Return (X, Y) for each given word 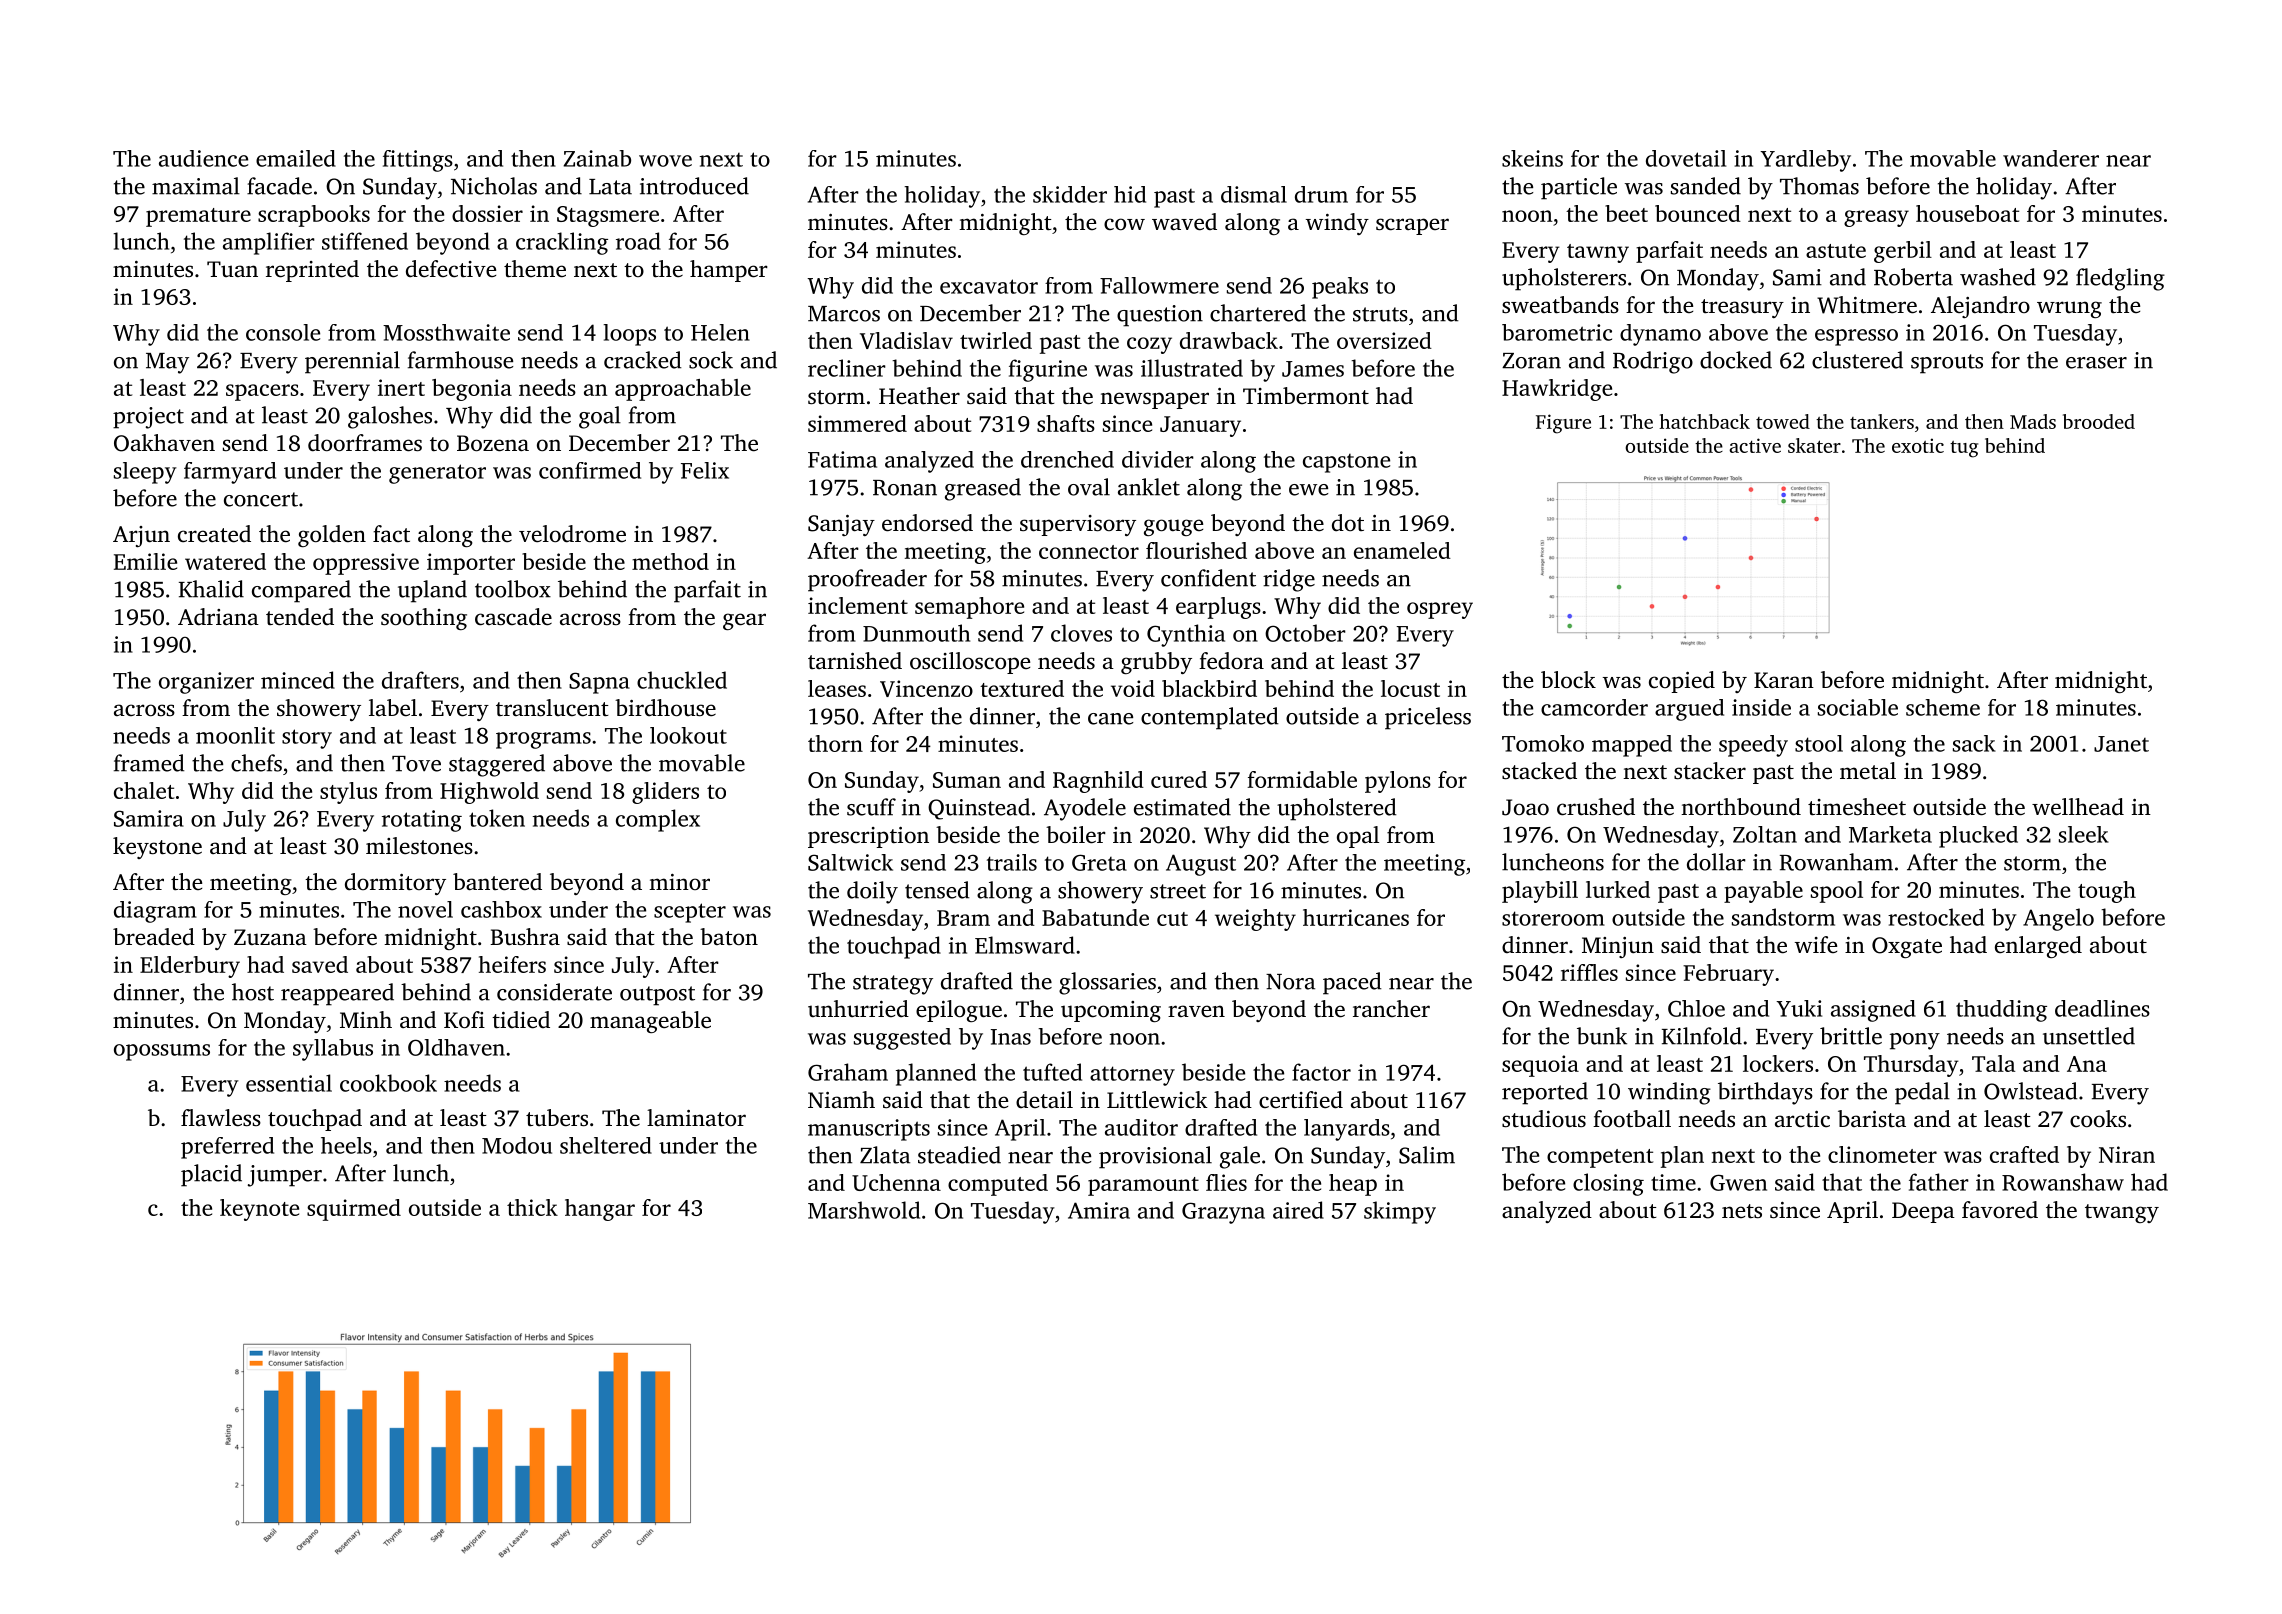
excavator (989, 286)
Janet (2121, 744)
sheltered (606, 1145)
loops (629, 335)
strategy (893, 985)
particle (1579, 188)
